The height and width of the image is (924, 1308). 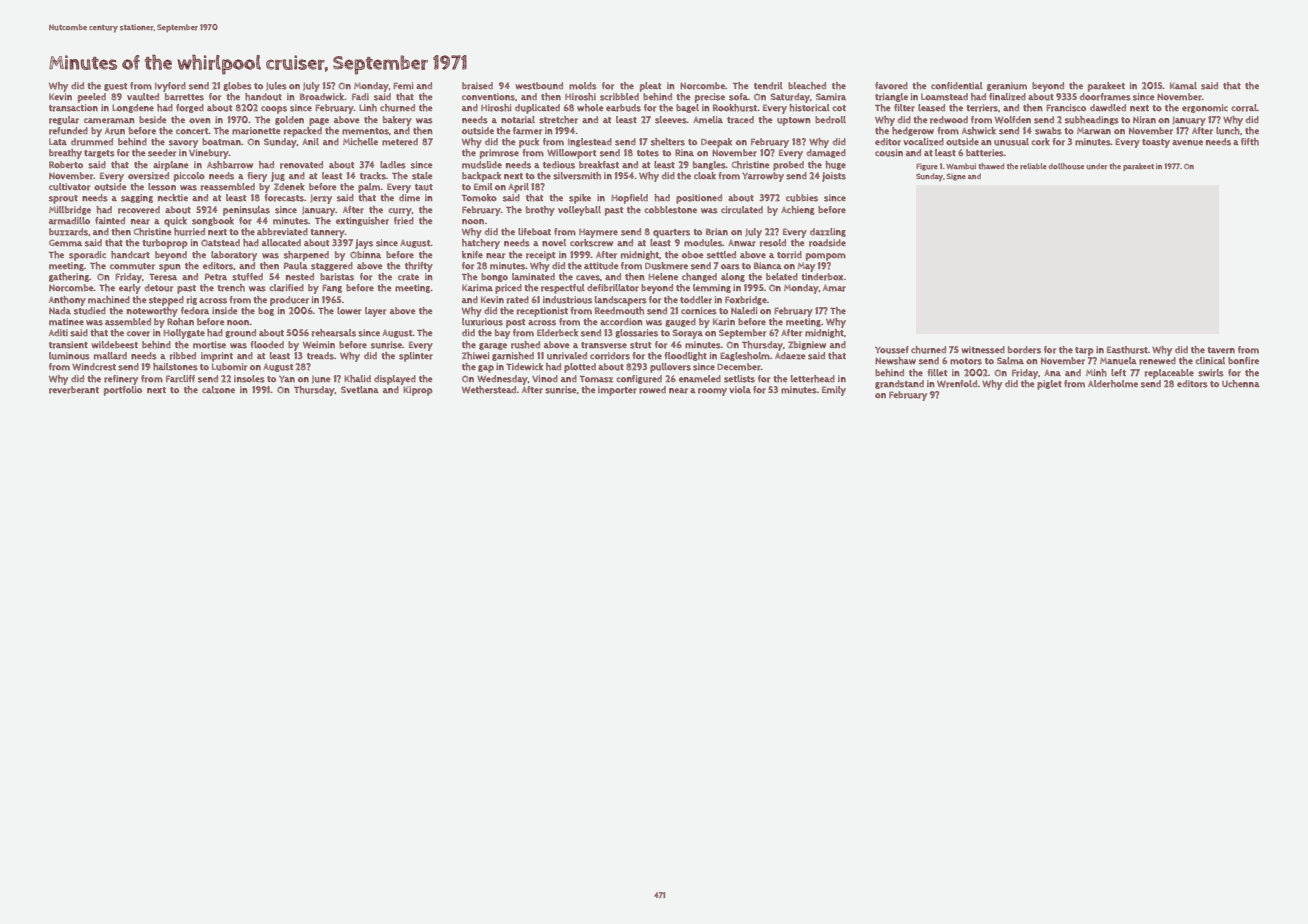 What do you see at coordinates (663, 276) in the image?
I see `Helene` at bounding box center [663, 276].
